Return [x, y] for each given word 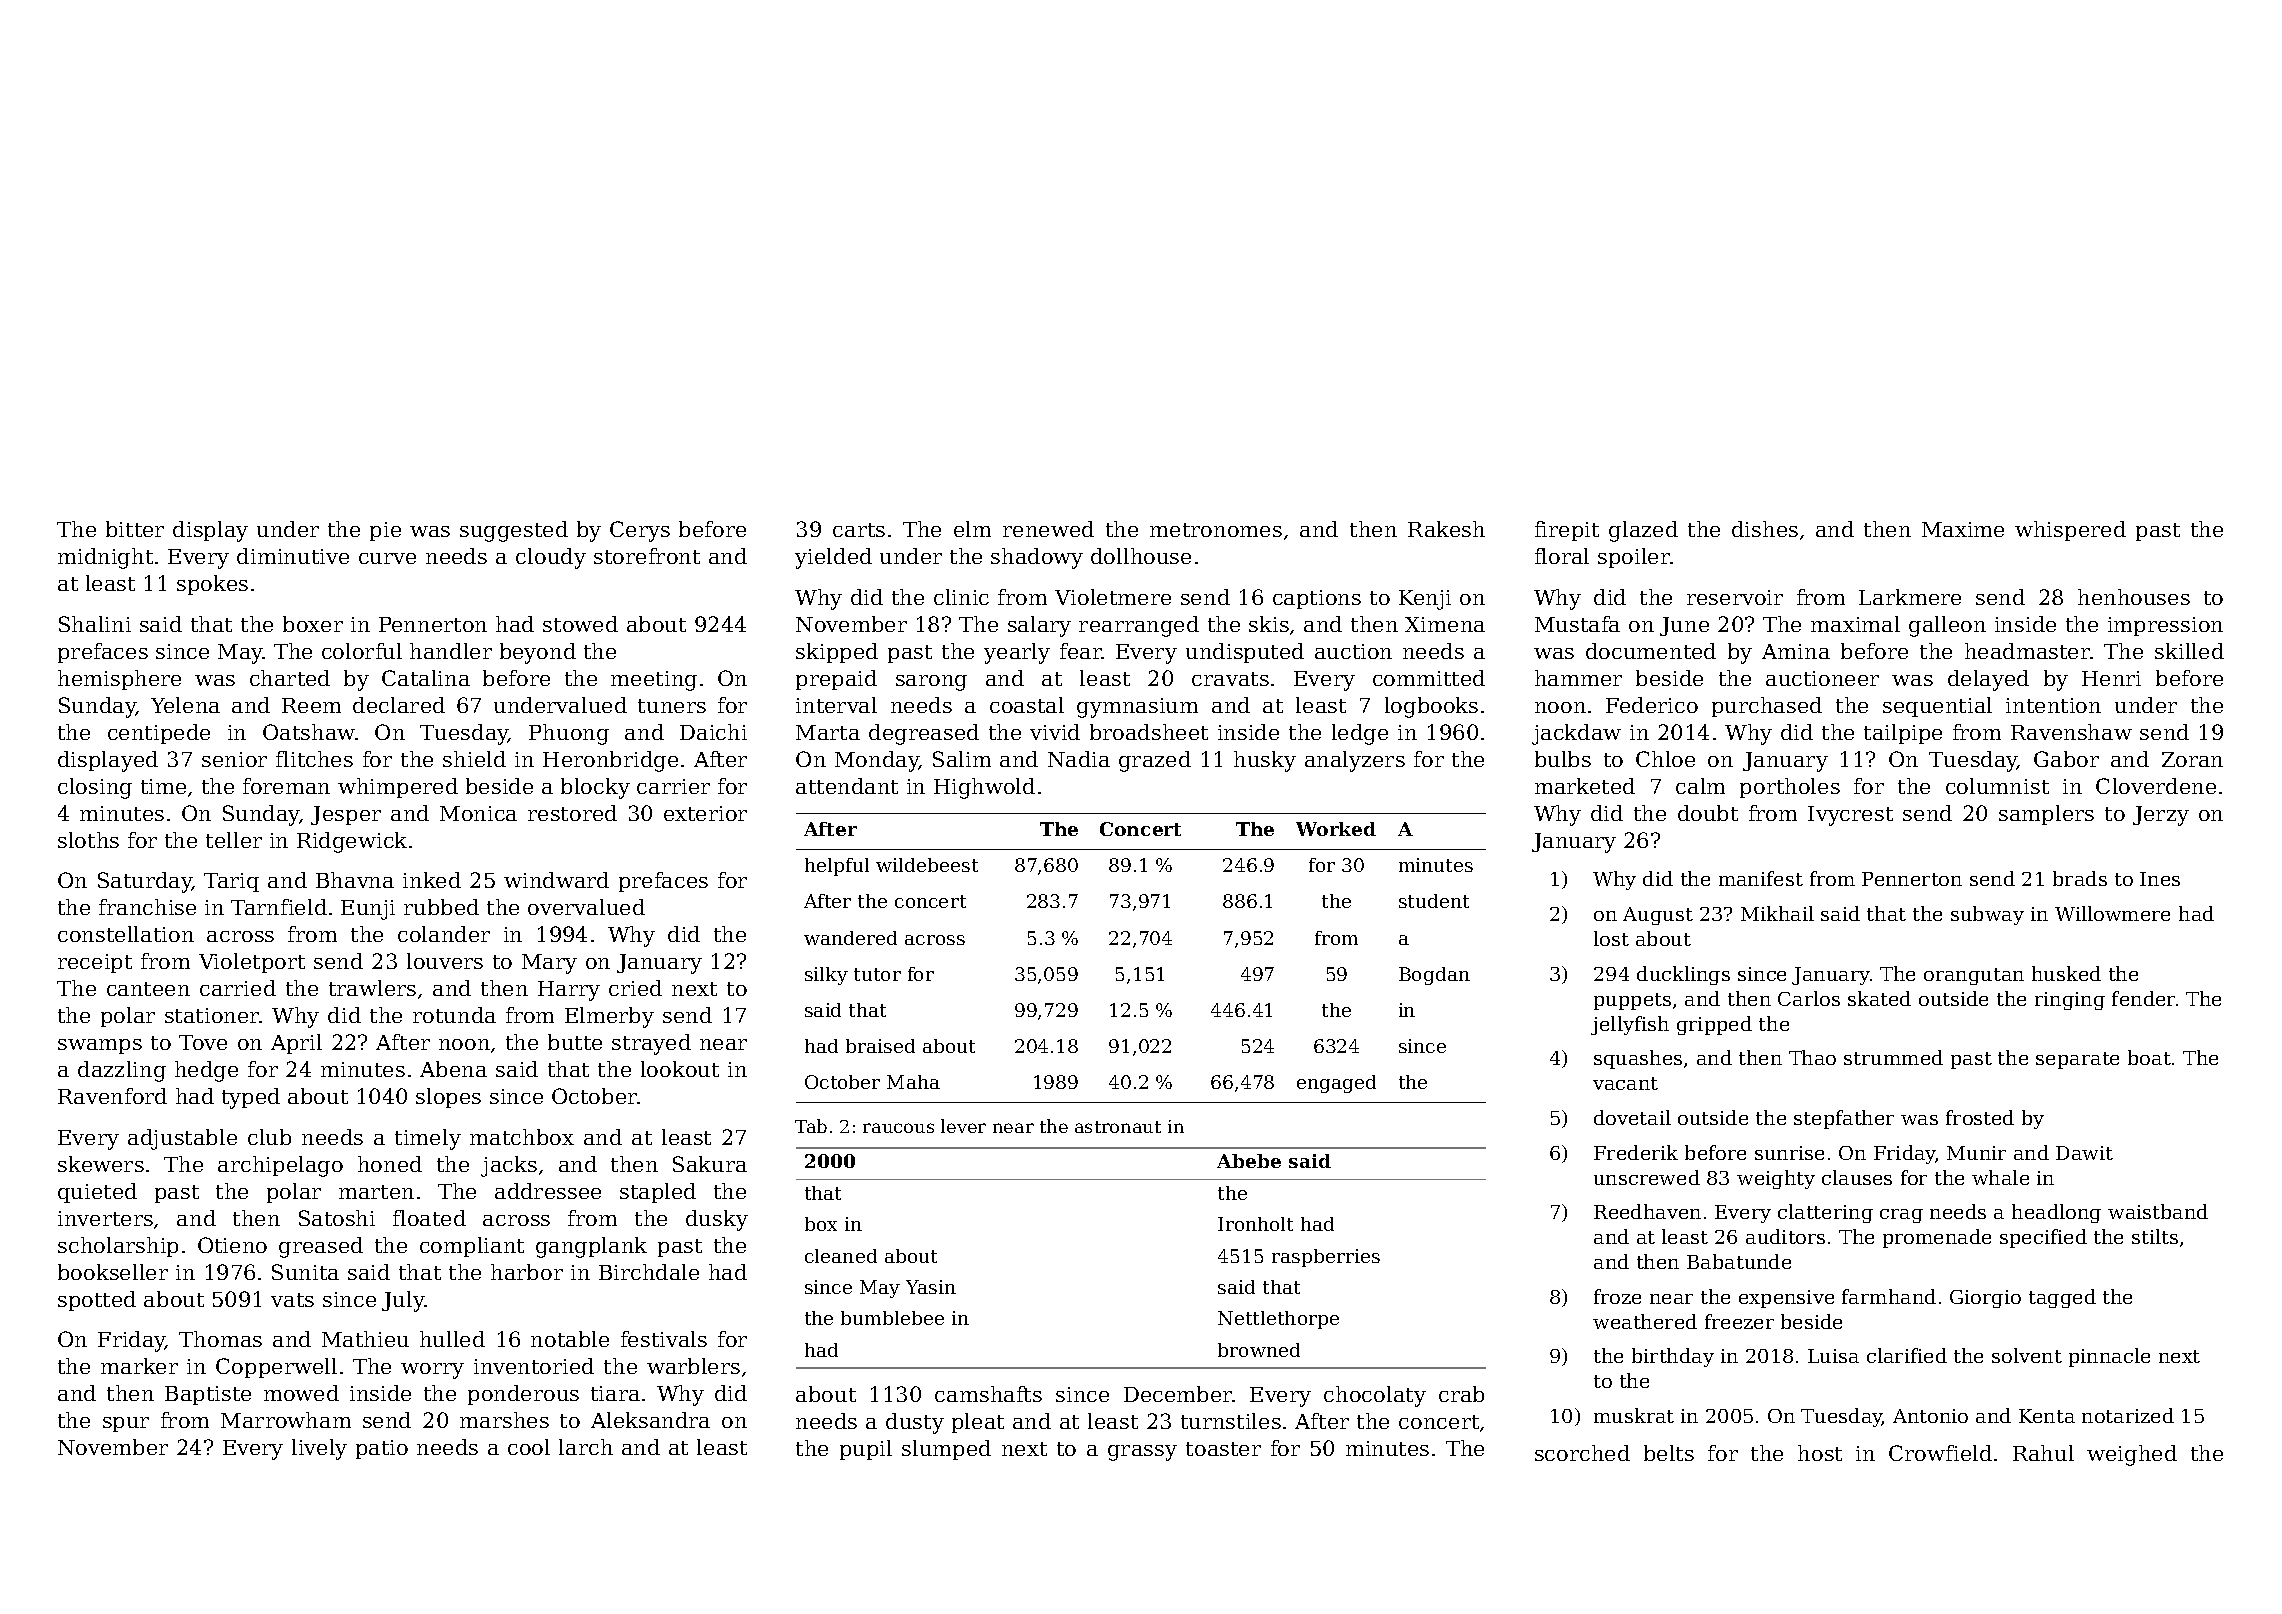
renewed [1048, 529]
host [1820, 1453]
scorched [1582, 1453]
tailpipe [1903, 734]
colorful [362, 651]
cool [529, 1447]
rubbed [441, 907]
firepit [1567, 531]
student [1434, 901]
